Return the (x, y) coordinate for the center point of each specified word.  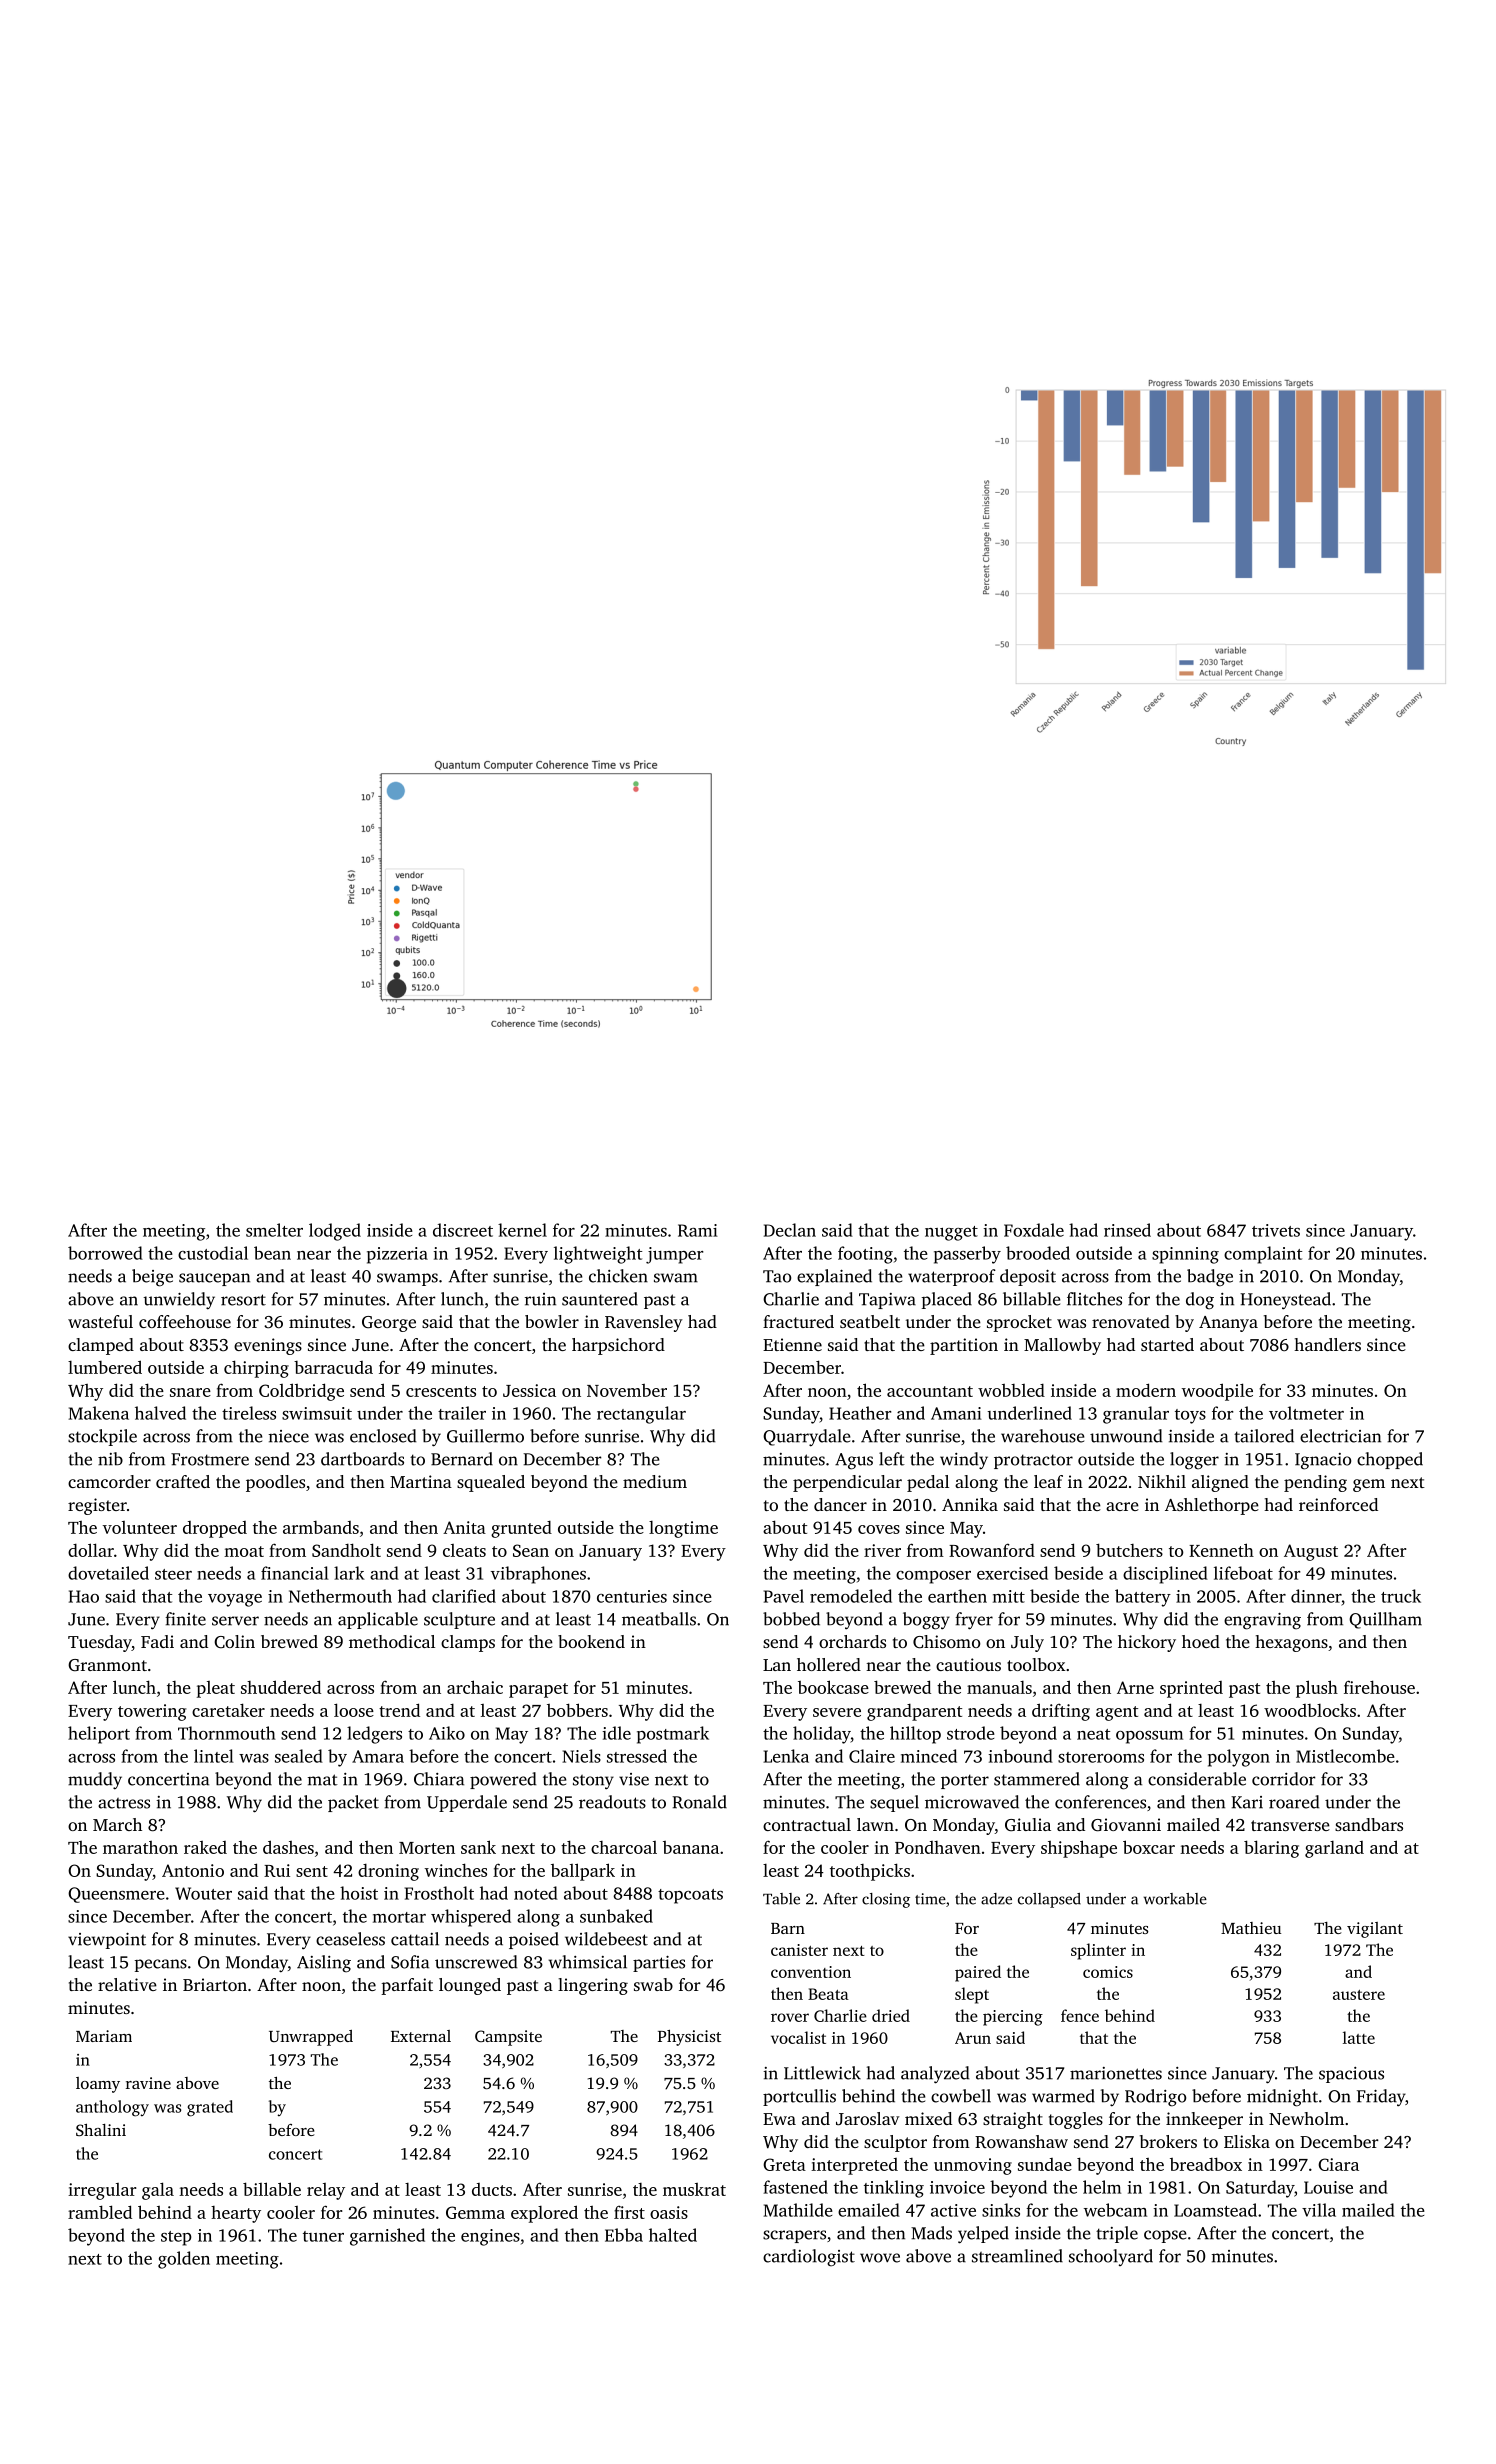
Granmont (107, 1665)
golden (184, 2260)
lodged (335, 1232)
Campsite (508, 2038)
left (892, 1459)
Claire (872, 1756)
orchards (852, 1641)
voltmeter (1306, 1413)
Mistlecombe (1345, 1756)
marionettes (1116, 2073)
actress (124, 1803)
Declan (790, 1230)
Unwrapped (311, 2038)
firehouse (1379, 1687)
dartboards (362, 1459)
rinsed (1127, 1230)
